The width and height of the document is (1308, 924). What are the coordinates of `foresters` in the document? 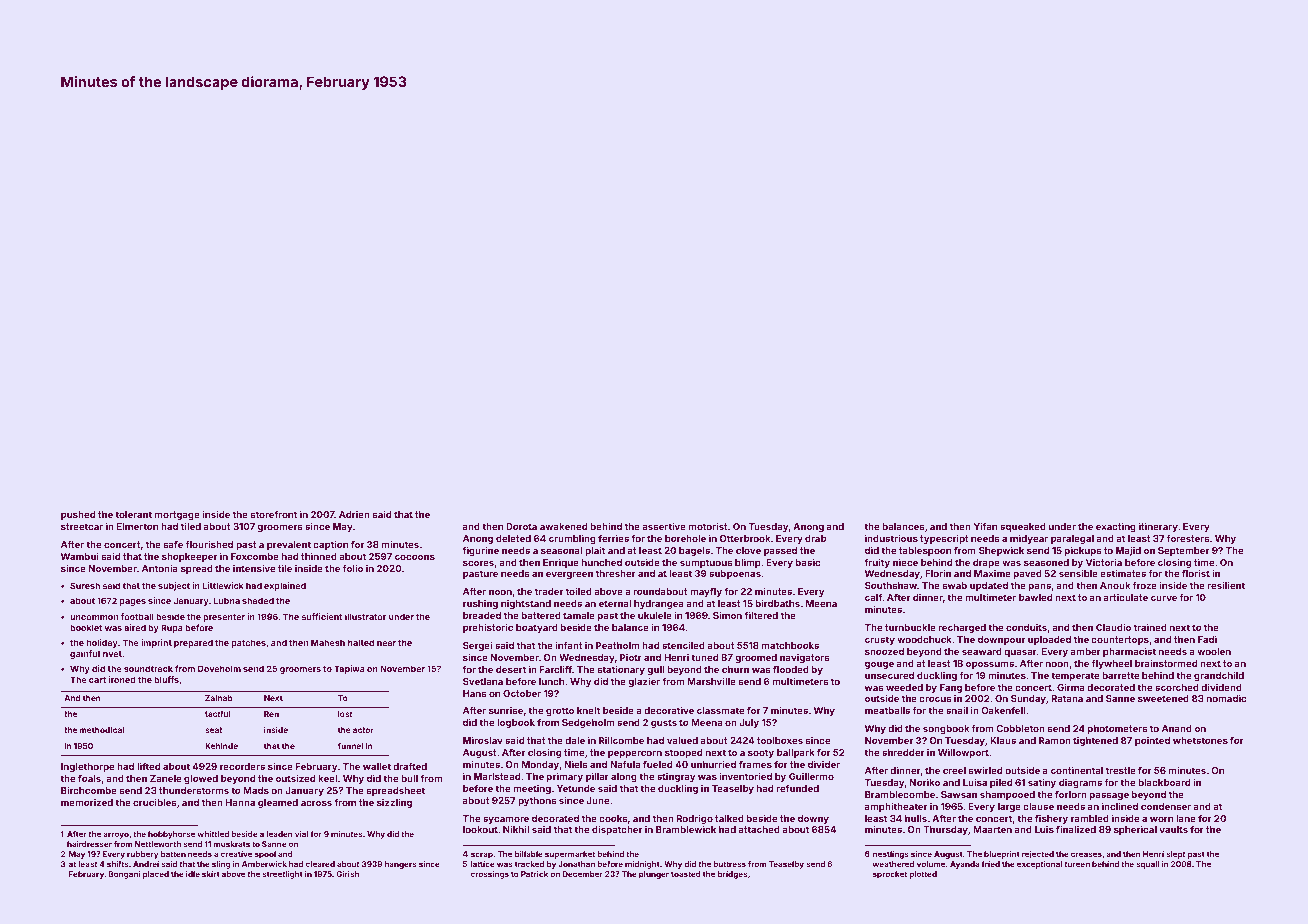 It's located at (1188, 538).
